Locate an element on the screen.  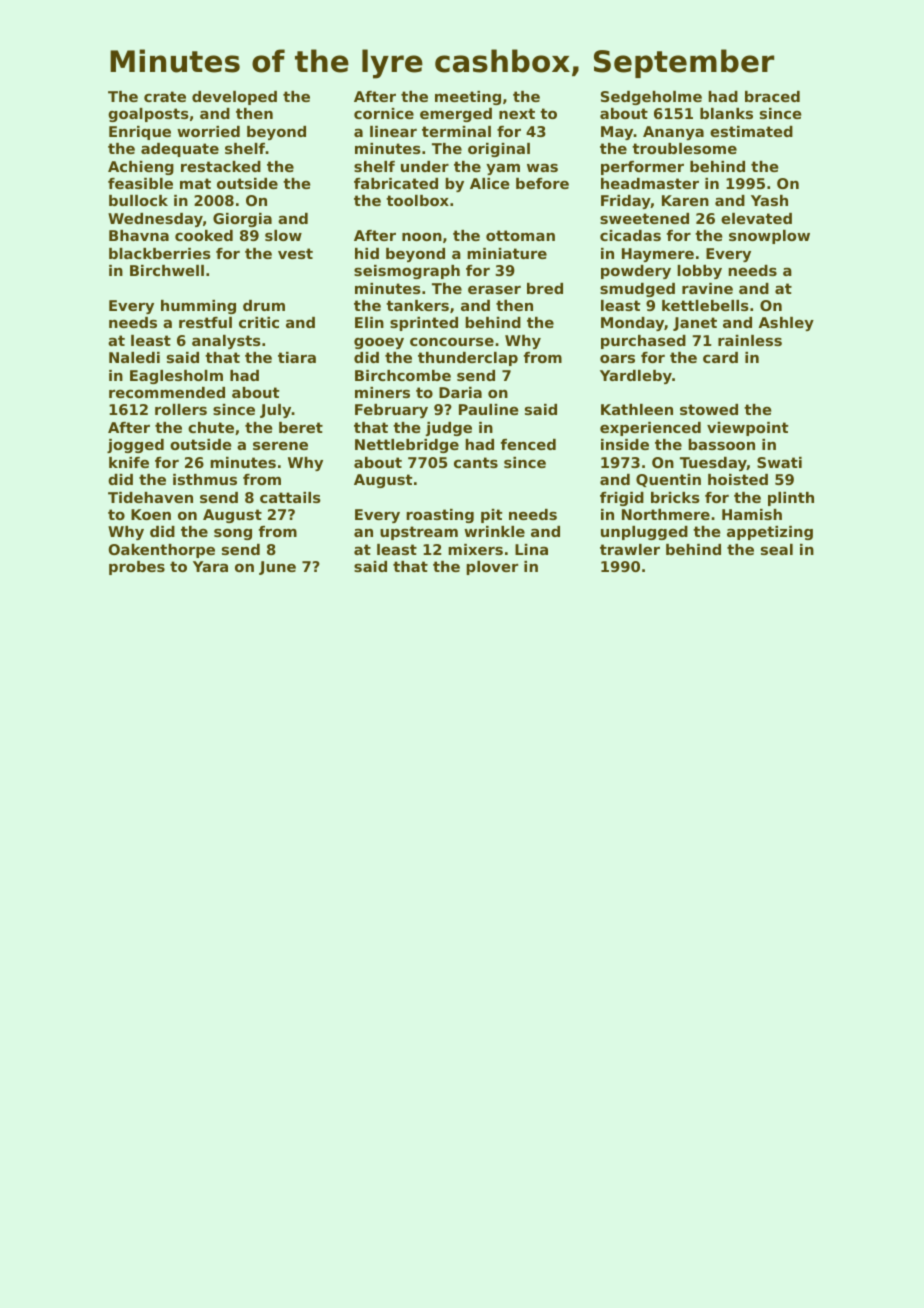
plover is located at coordinates (492, 568).
